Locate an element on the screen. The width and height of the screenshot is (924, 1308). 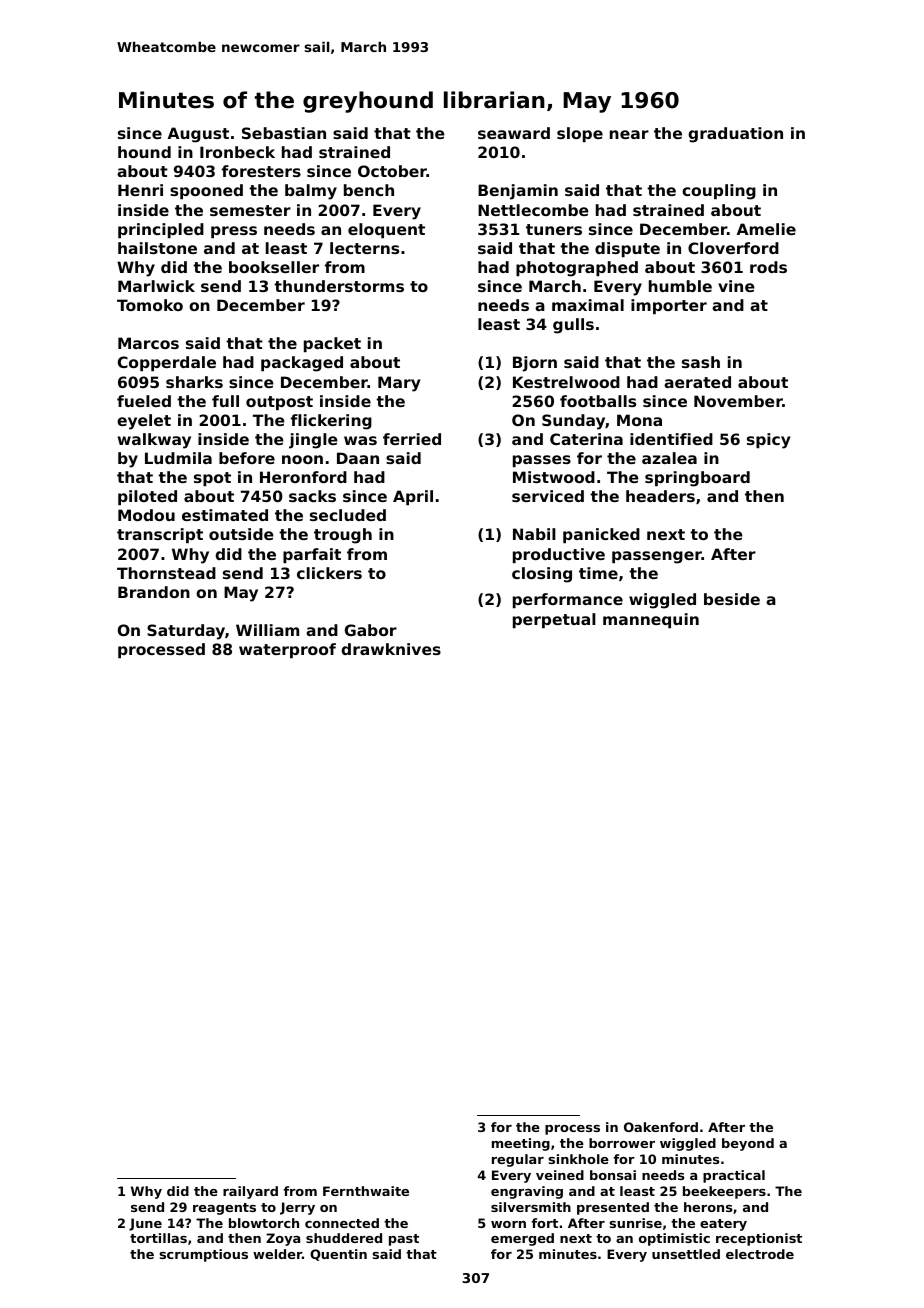
ferried is located at coordinates (412, 439).
